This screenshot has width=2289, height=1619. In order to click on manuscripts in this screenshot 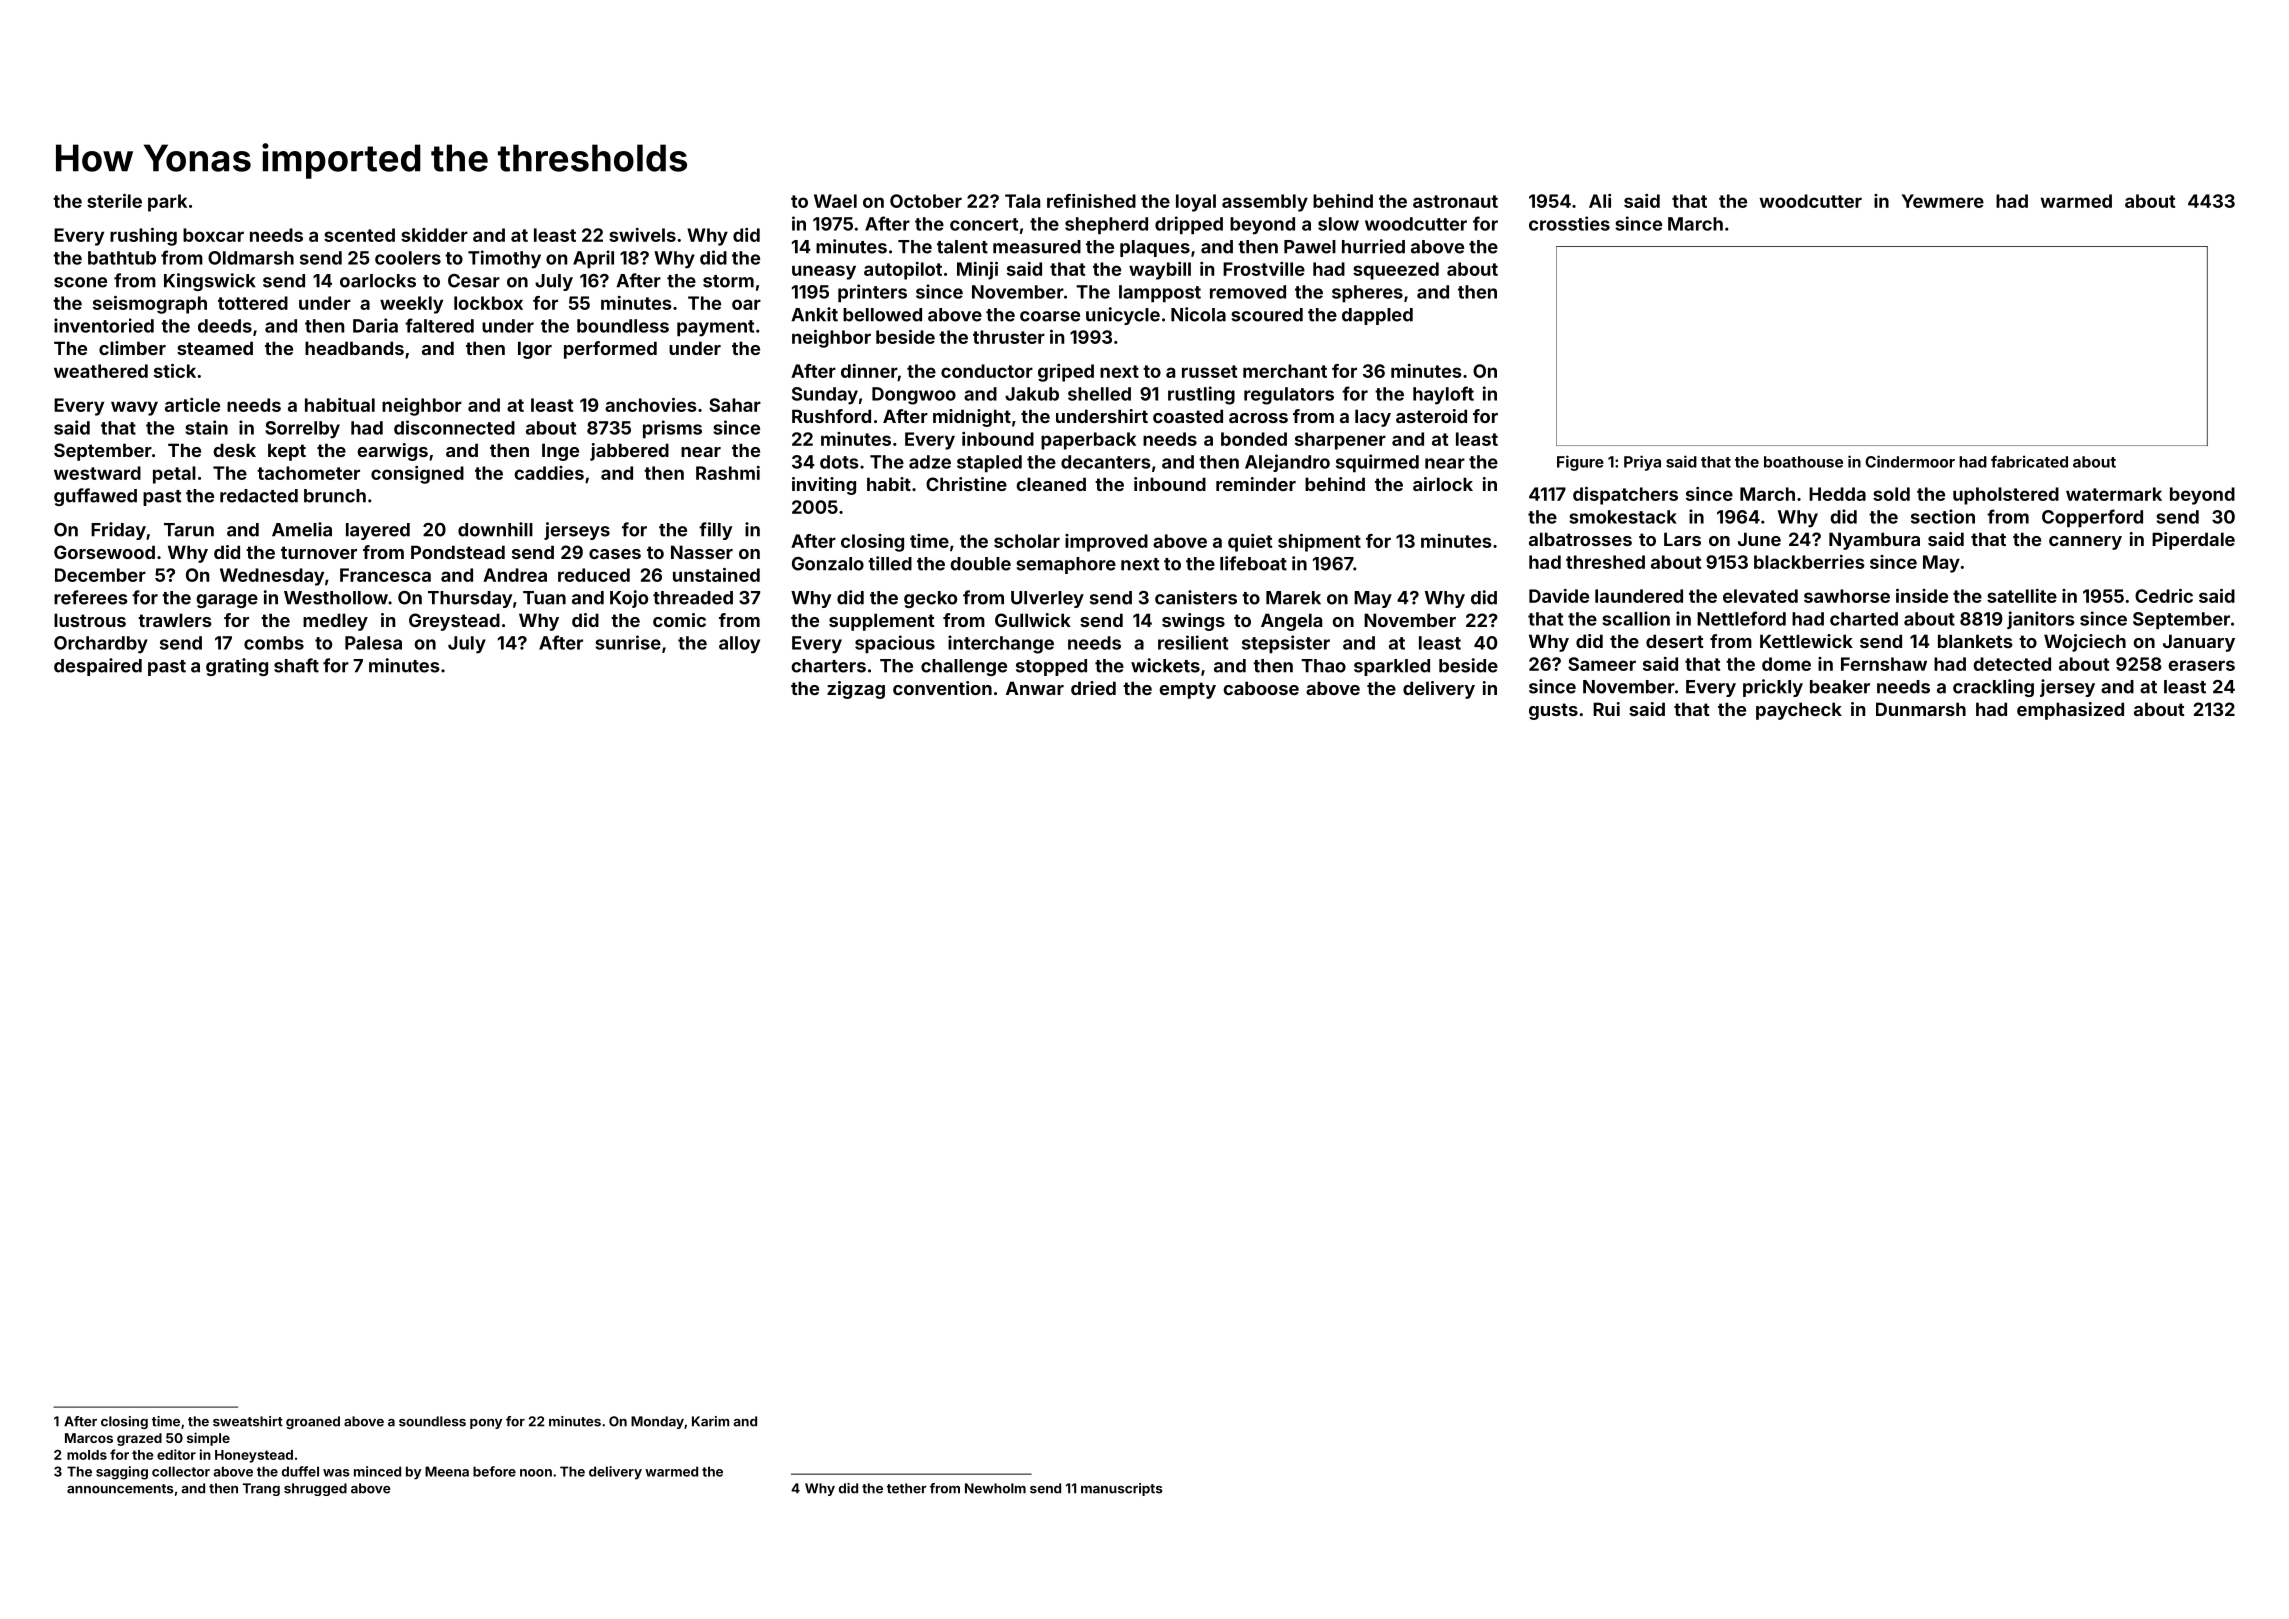, I will do `click(1121, 1489)`.
